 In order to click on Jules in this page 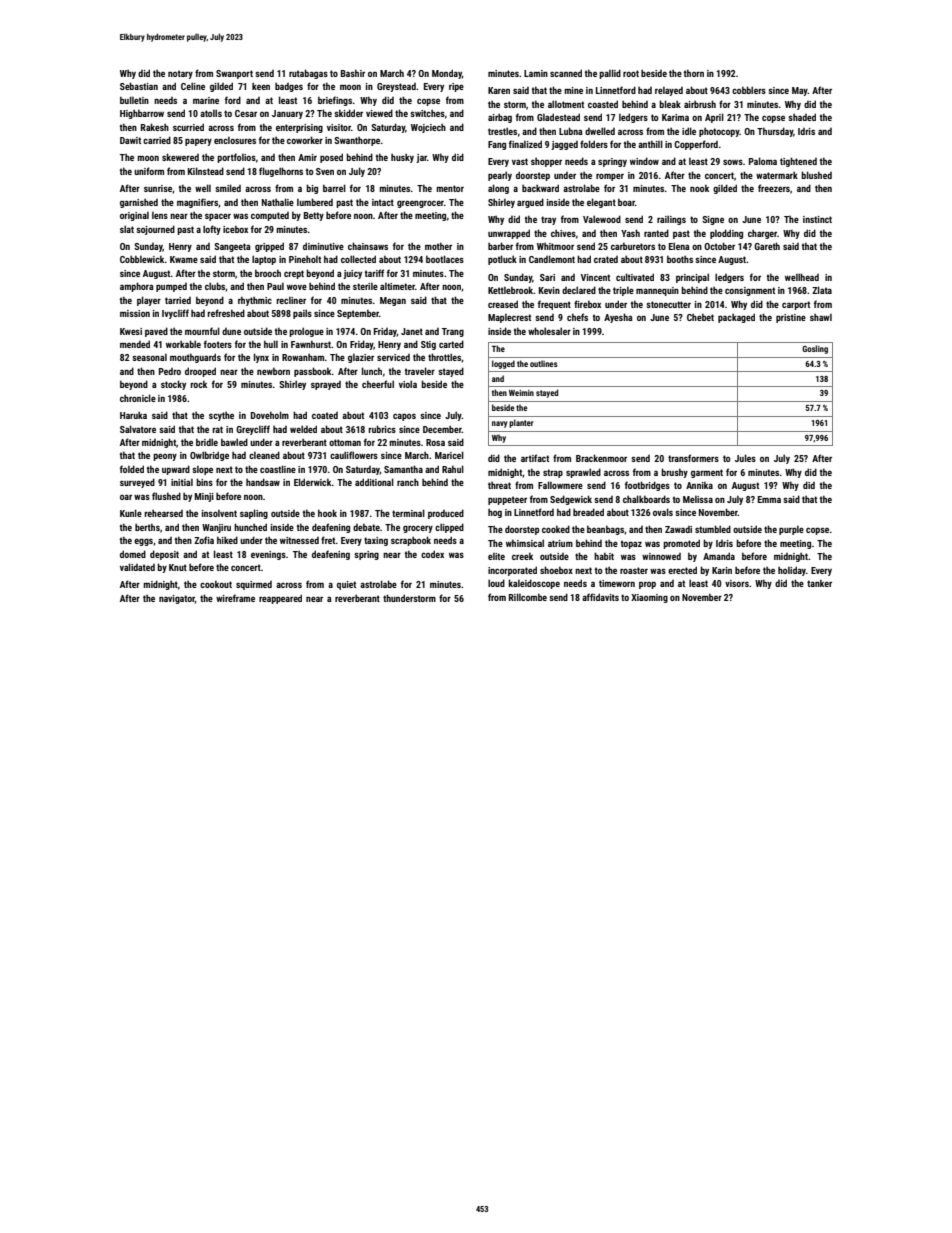, I will do `click(745, 458)`.
